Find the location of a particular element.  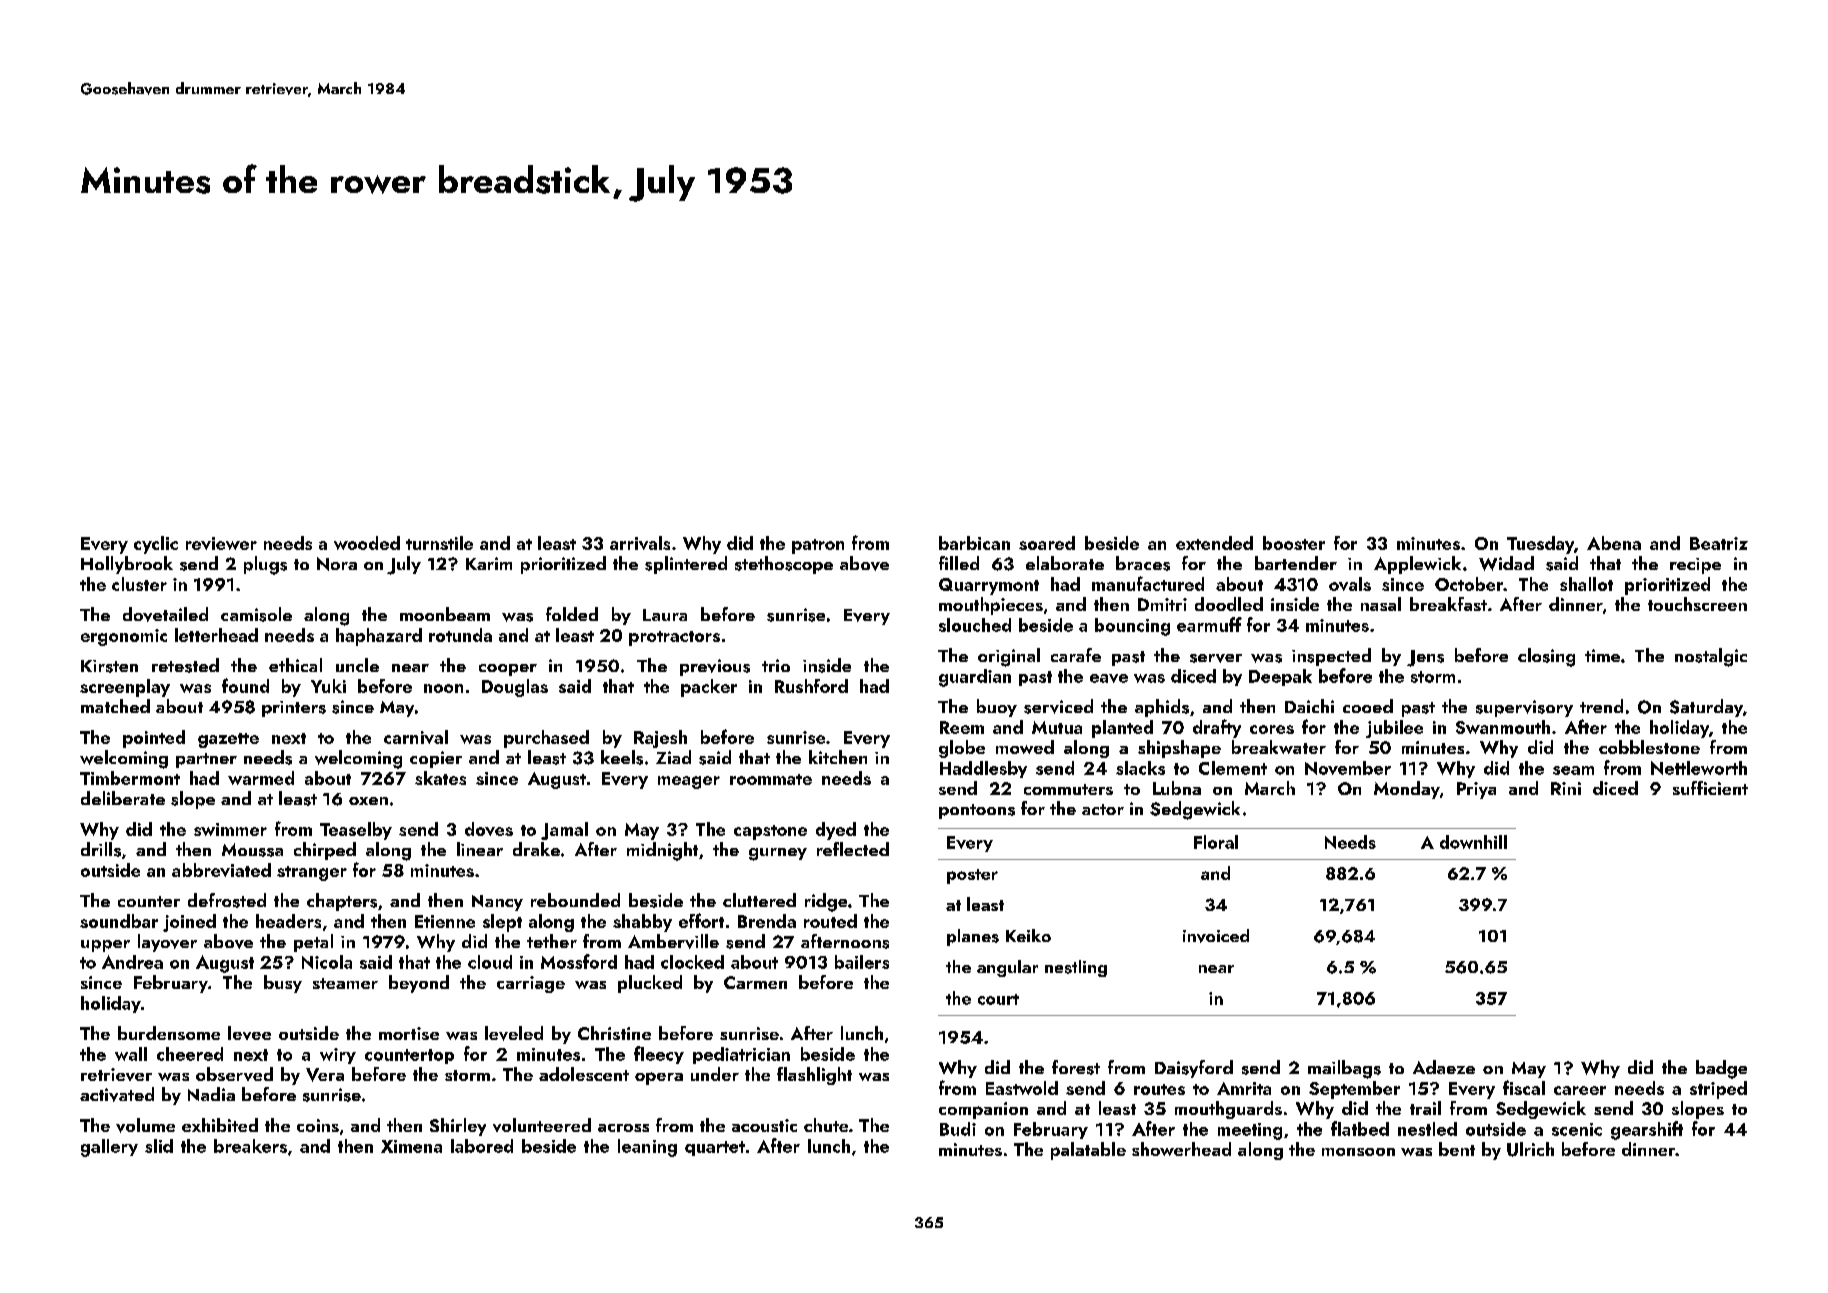

closing is located at coordinates (1546, 657).
